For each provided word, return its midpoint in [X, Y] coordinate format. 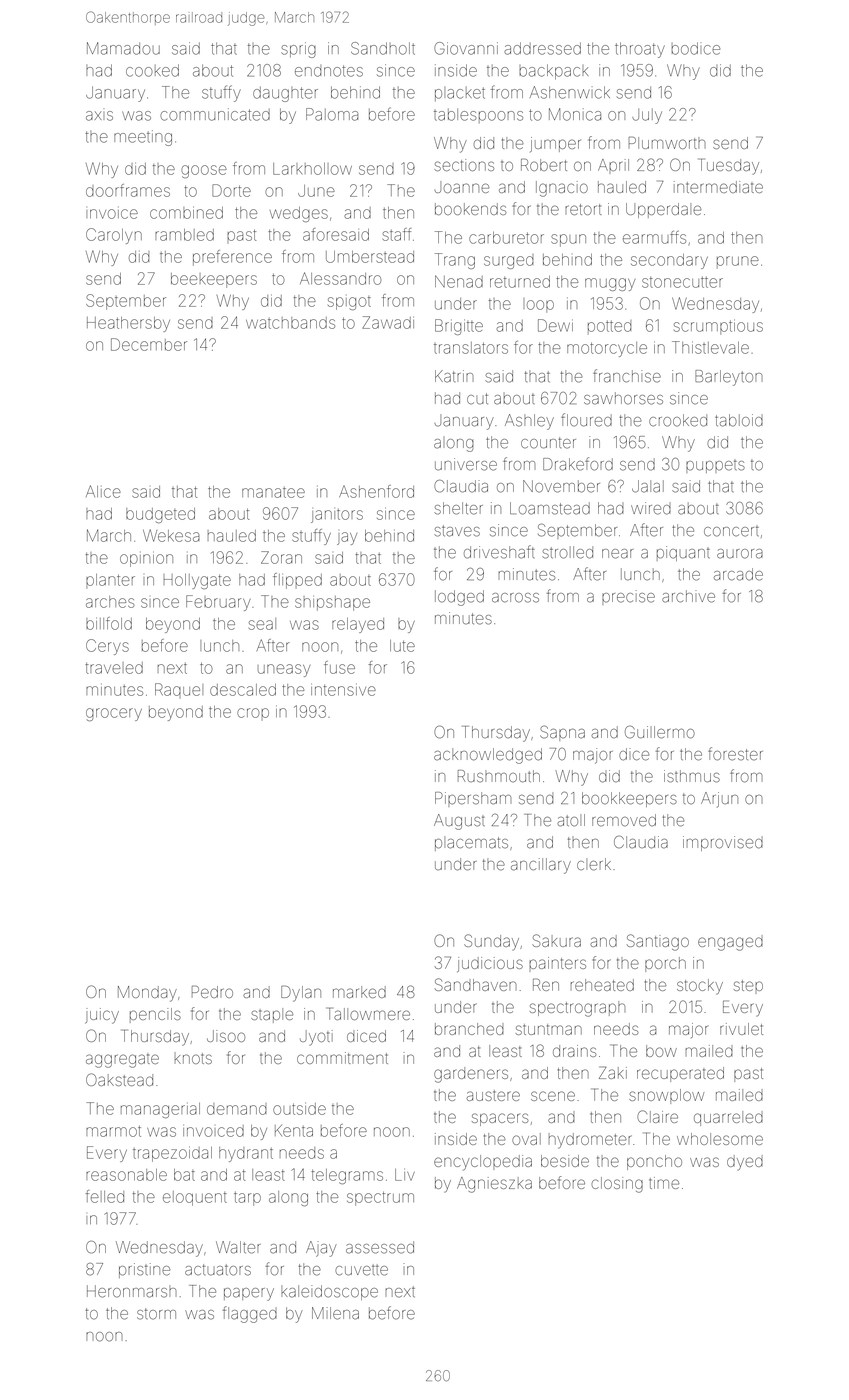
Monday [147, 994]
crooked [678, 420]
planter [110, 581]
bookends [470, 209]
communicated [215, 114]
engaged [730, 943]
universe [466, 464]
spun [568, 240]
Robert [544, 165]
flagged [250, 1314]
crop [253, 713]
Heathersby [128, 324]
